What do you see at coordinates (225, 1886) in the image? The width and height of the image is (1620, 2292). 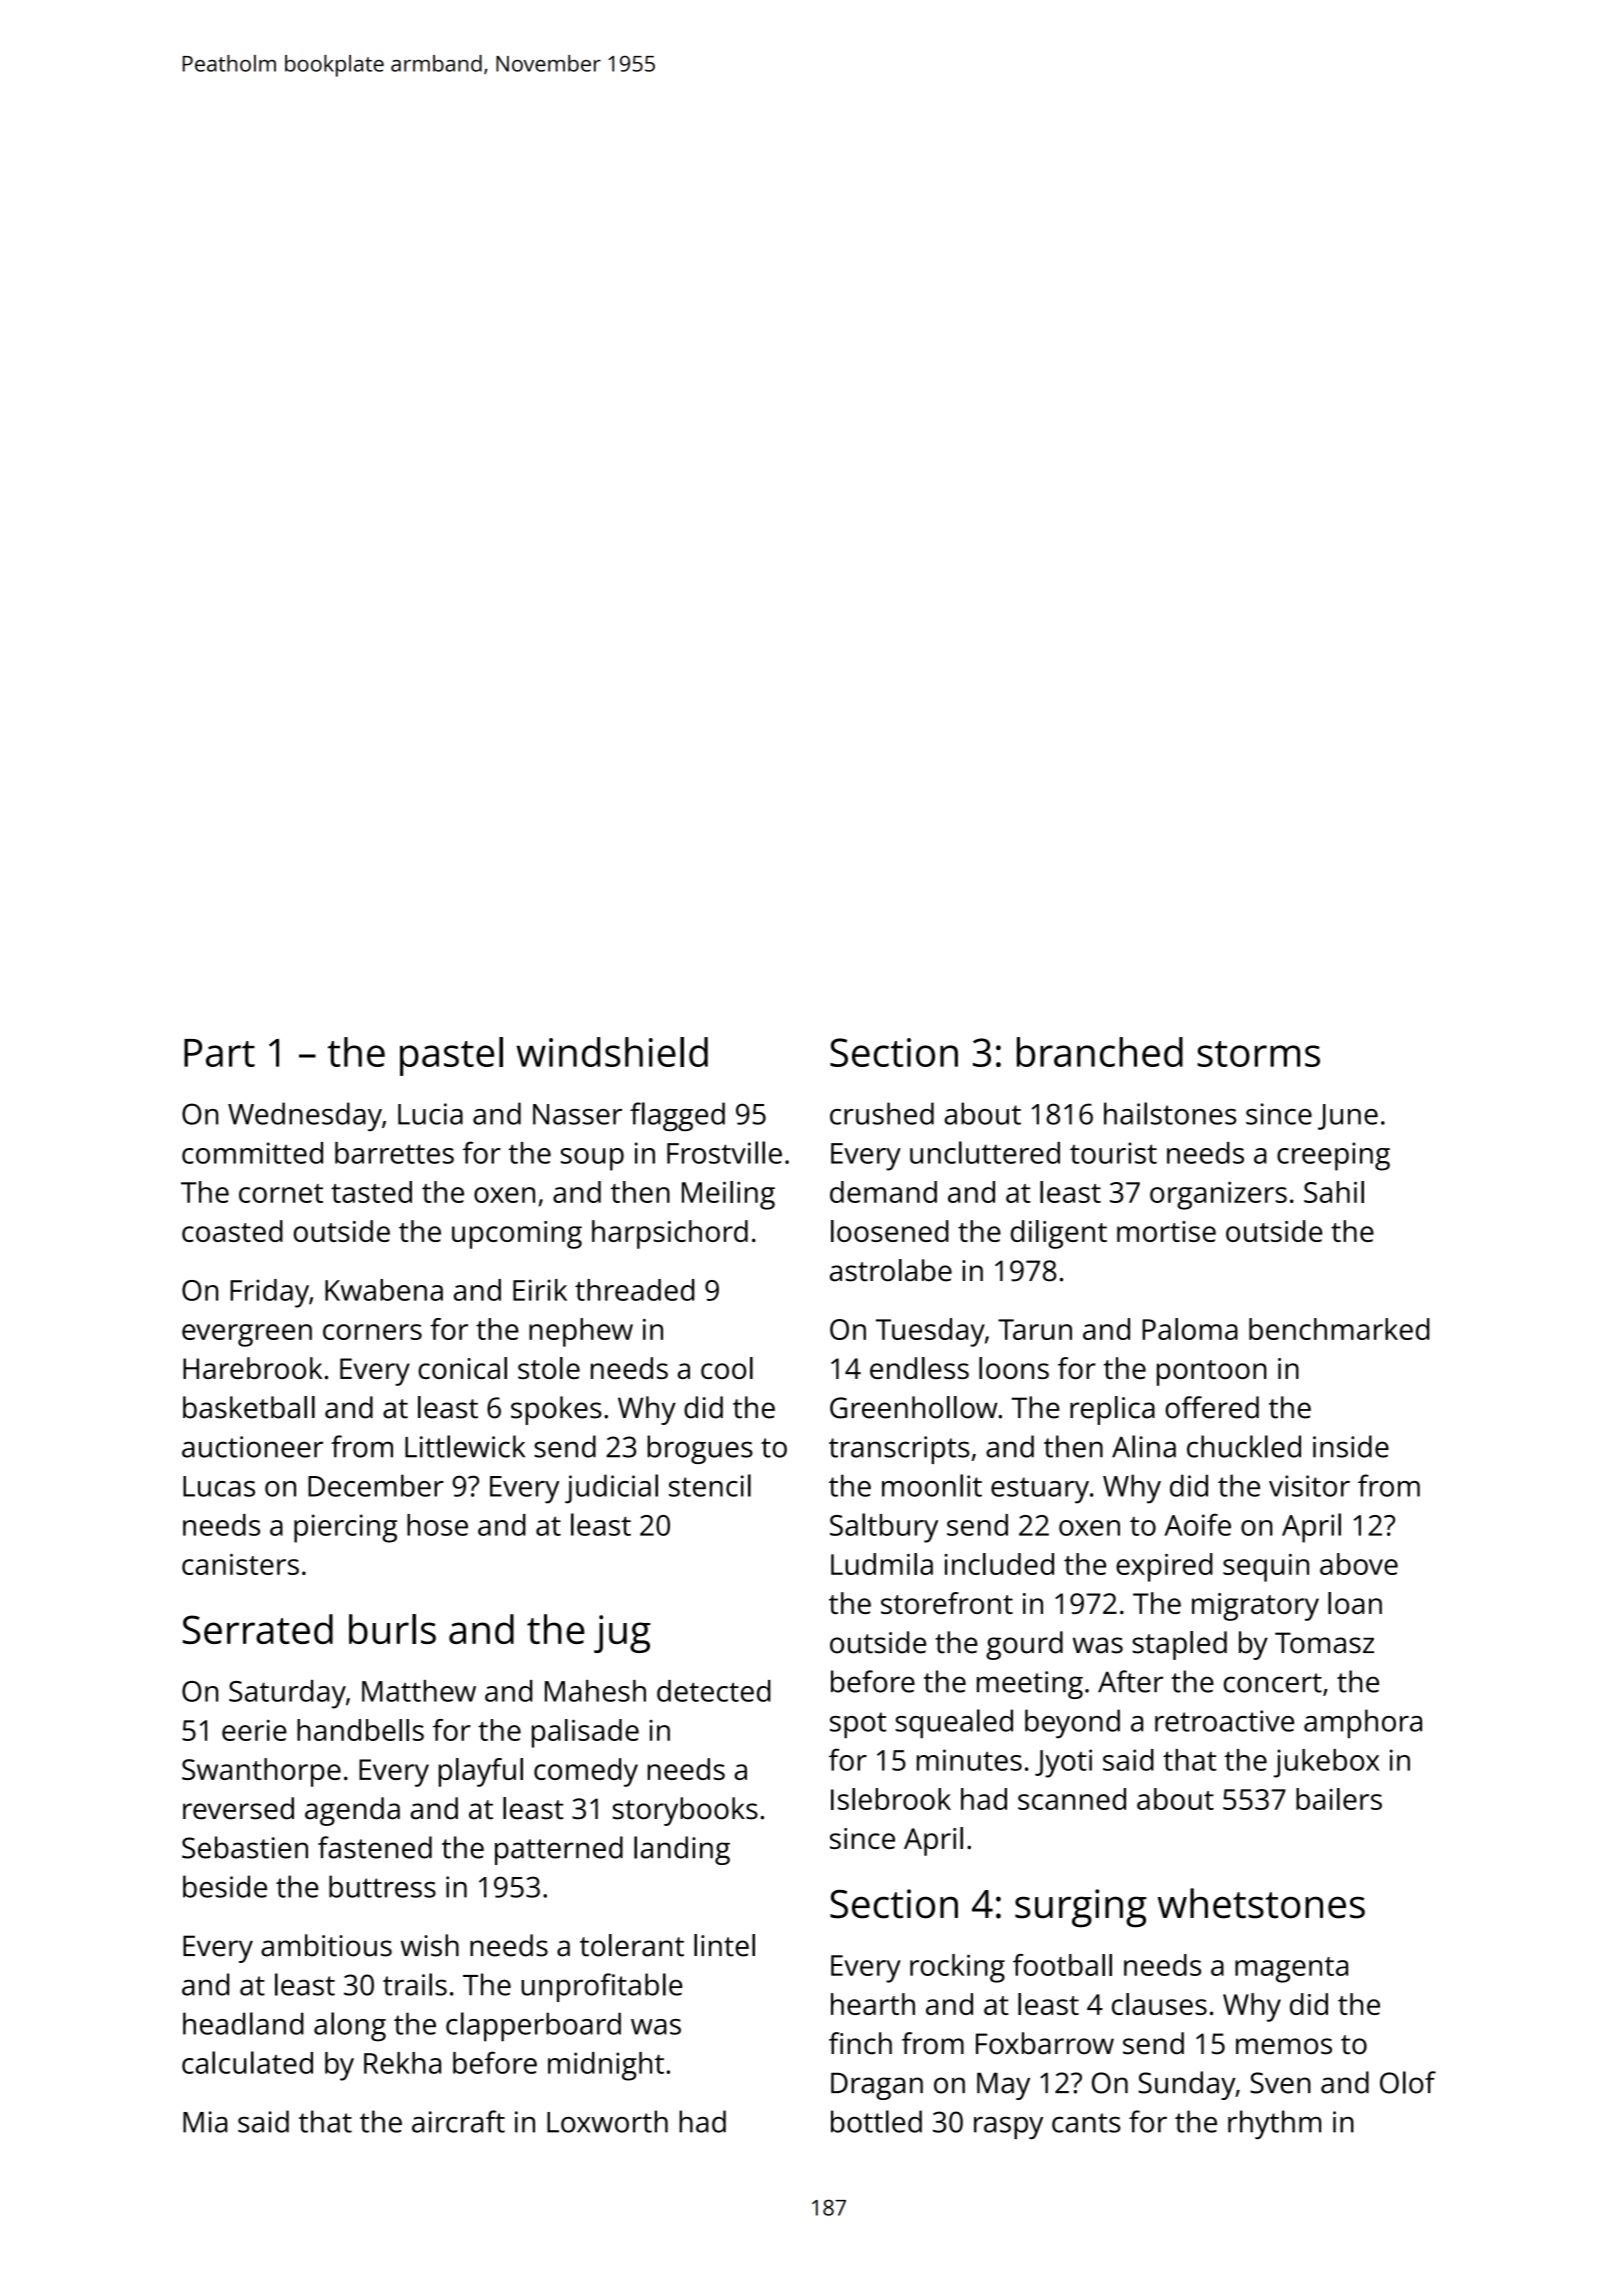 I see `beside` at bounding box center [225, 1886].
